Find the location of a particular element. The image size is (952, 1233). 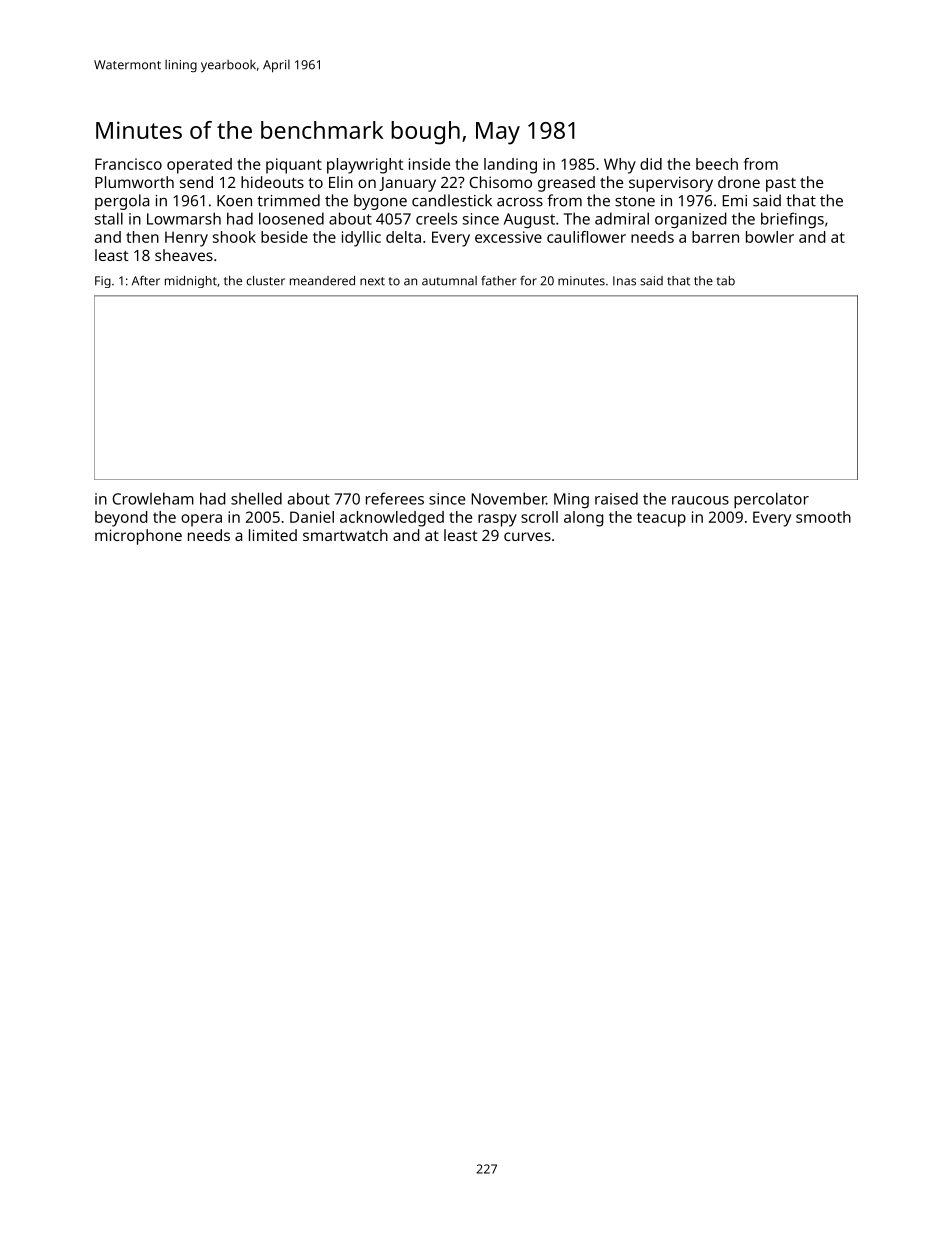

for is located at coordinates (528, 281).
